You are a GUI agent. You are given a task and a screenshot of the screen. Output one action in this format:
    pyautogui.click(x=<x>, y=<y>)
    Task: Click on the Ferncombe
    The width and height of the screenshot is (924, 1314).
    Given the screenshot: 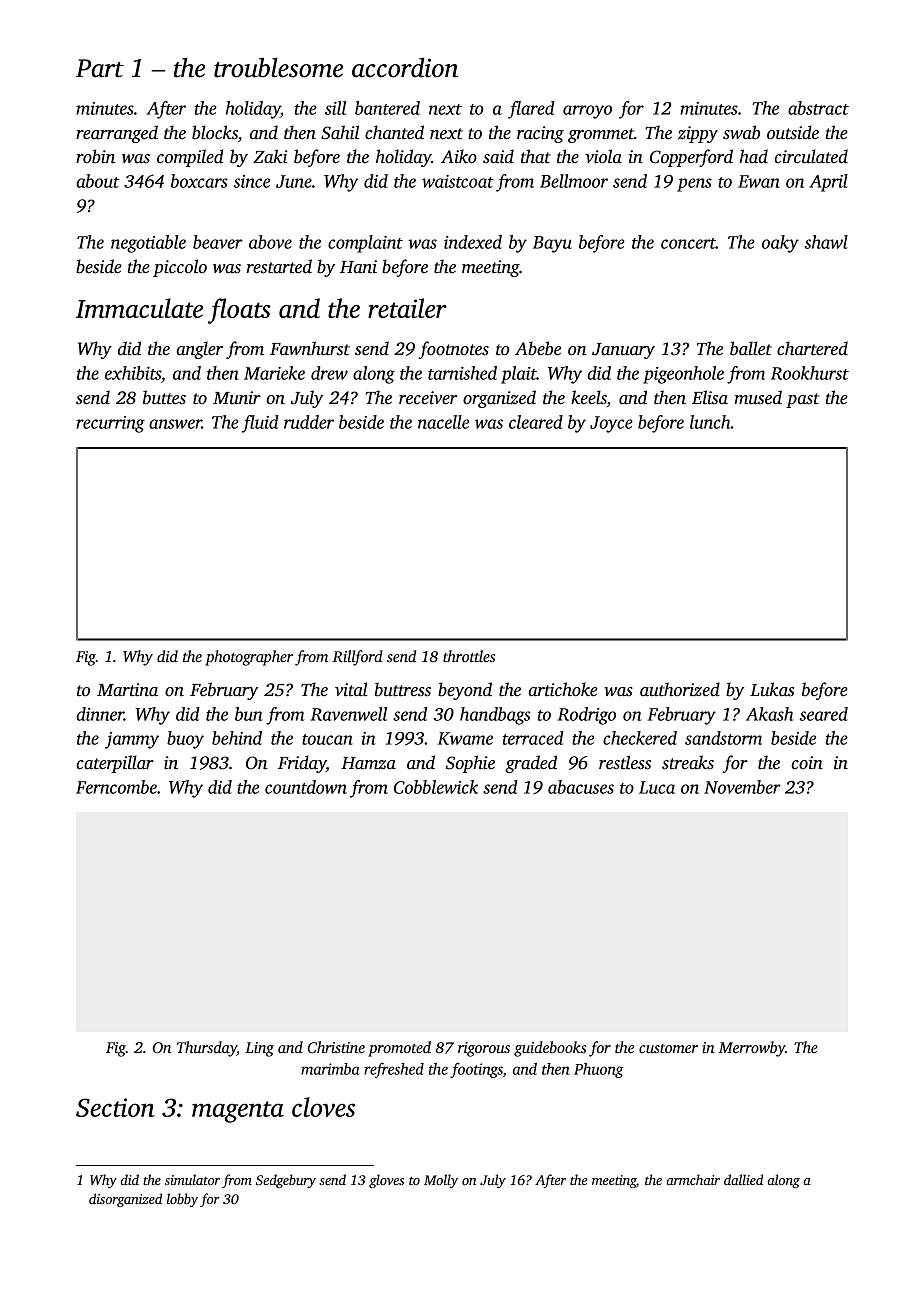 What is the action you would take?
    pyautogui.click(x=116, y=787)
